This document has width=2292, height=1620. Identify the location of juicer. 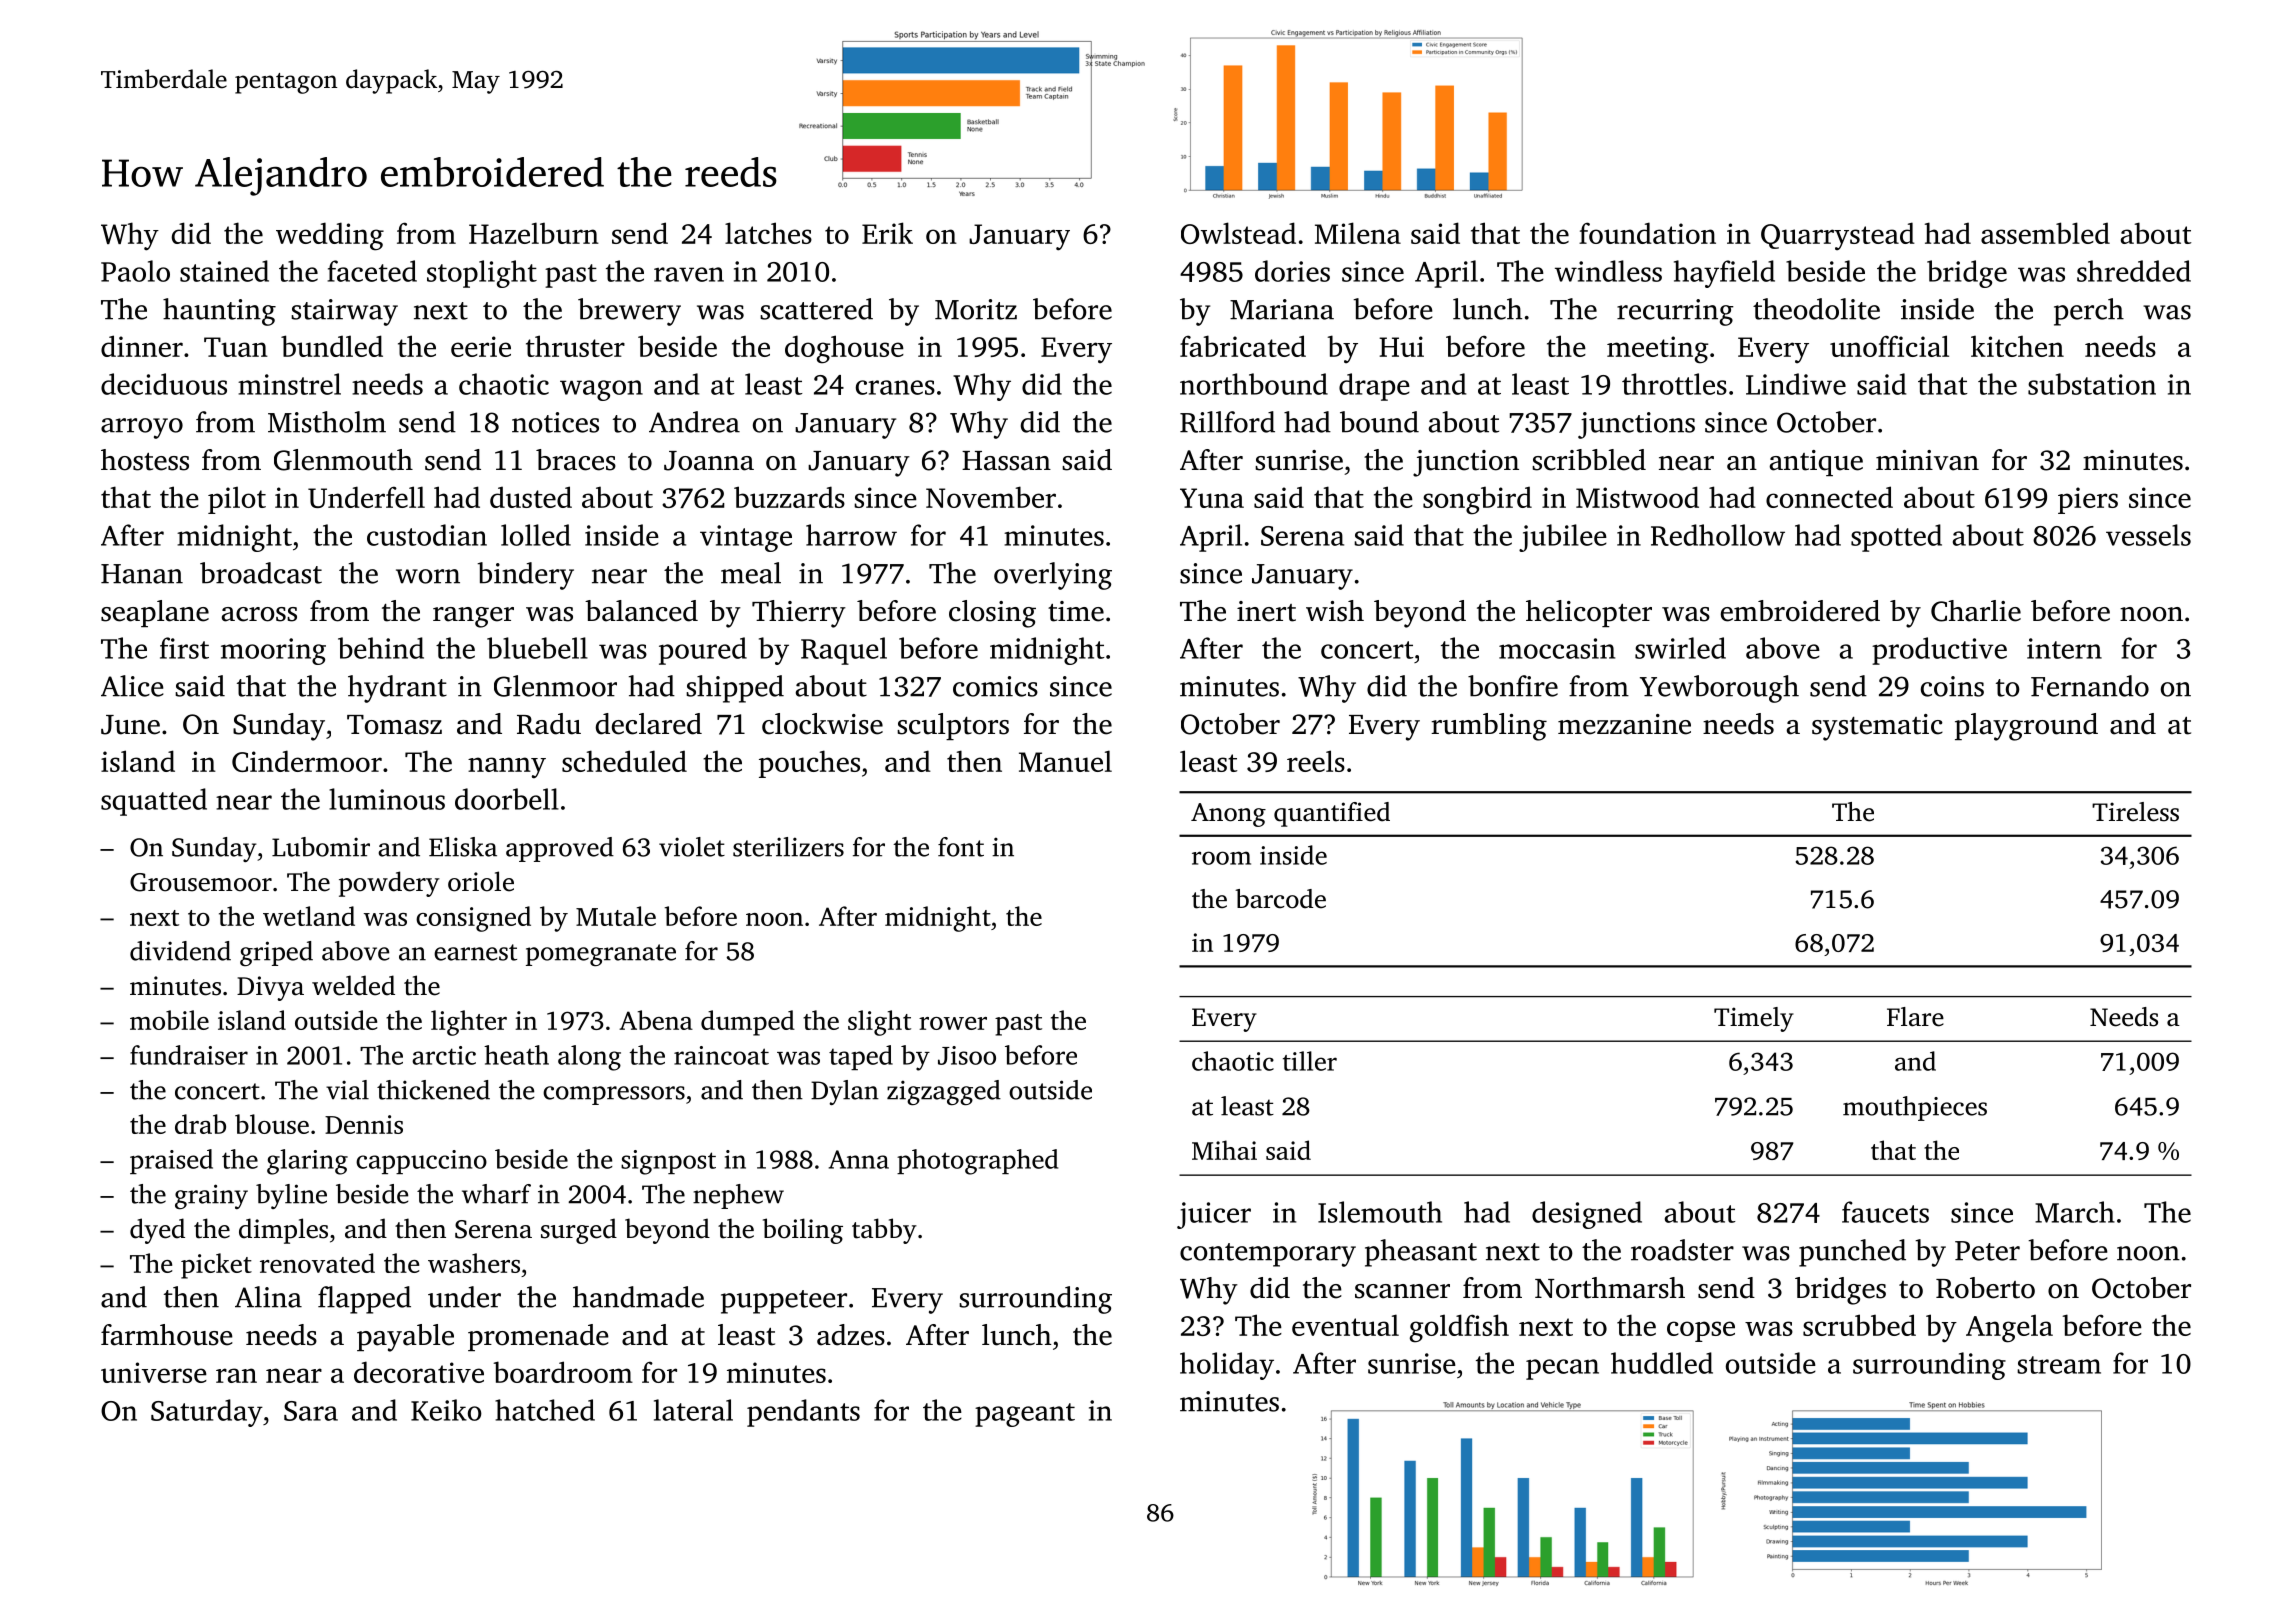
(1214, 1215).
